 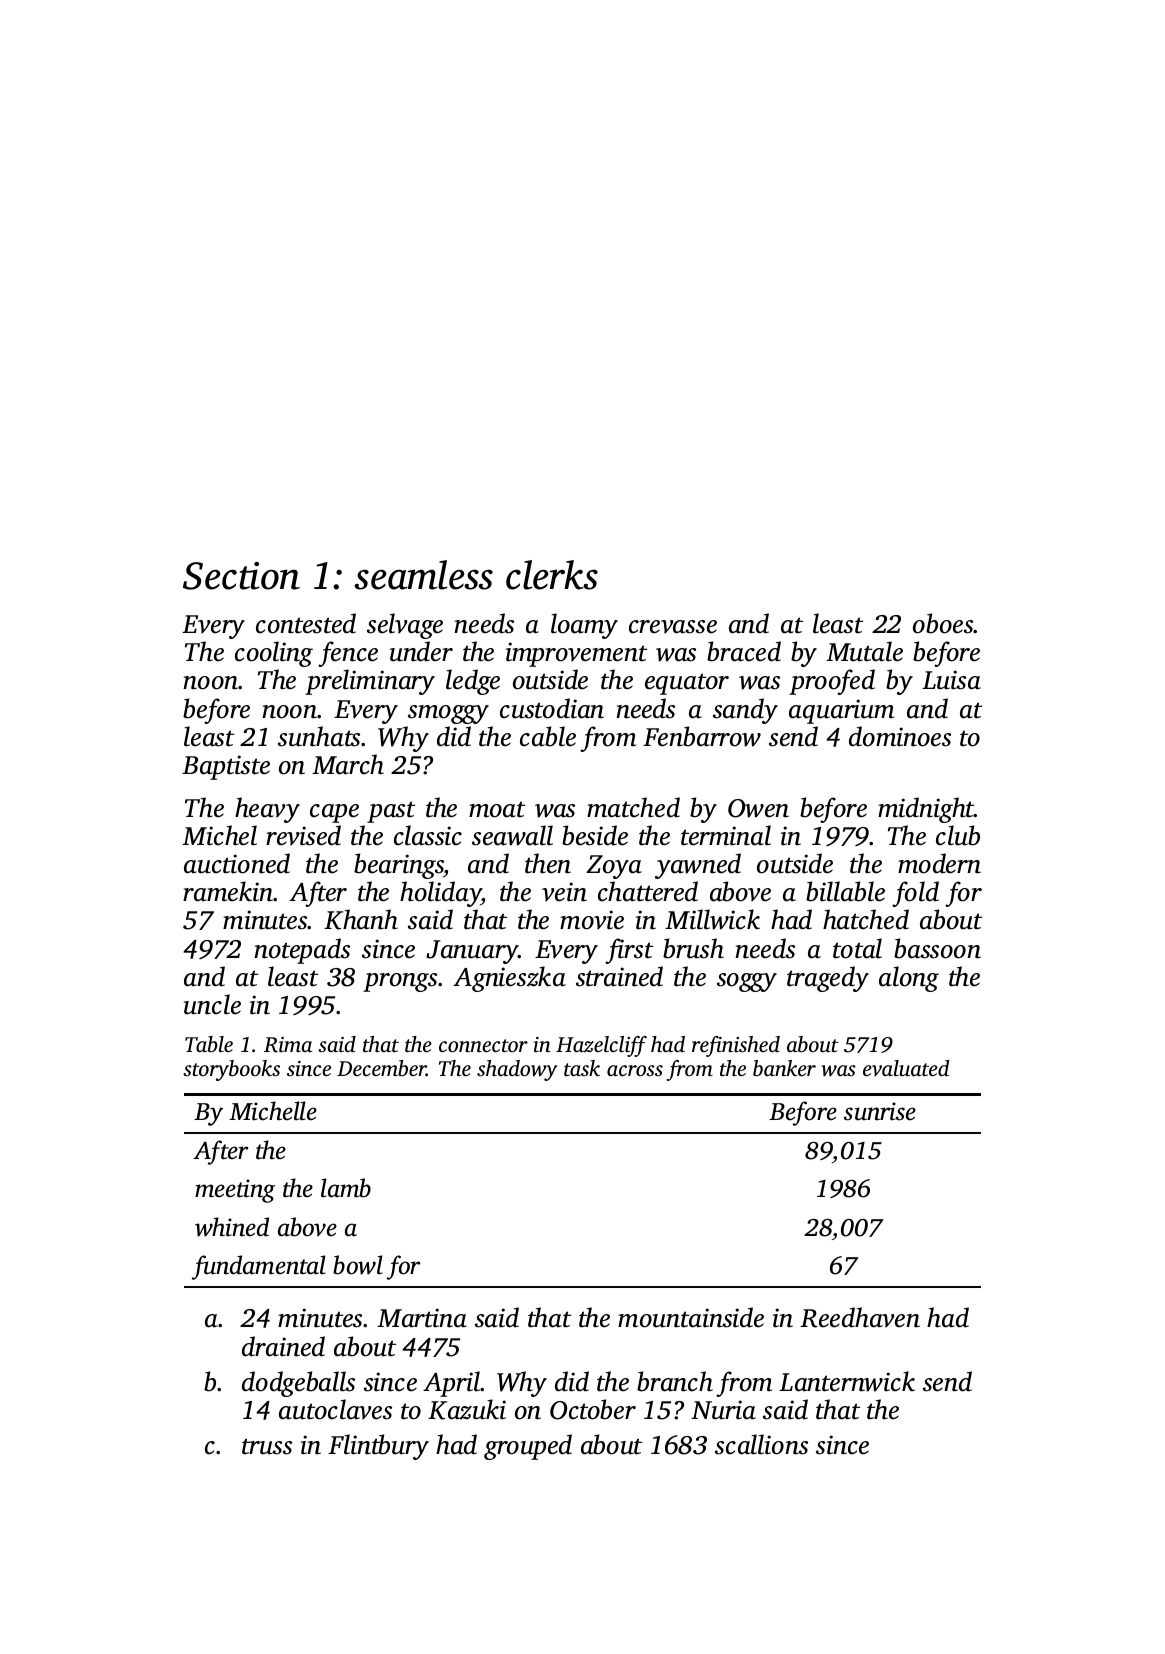 I want to click on truss, so click(x=267, y=1446).
